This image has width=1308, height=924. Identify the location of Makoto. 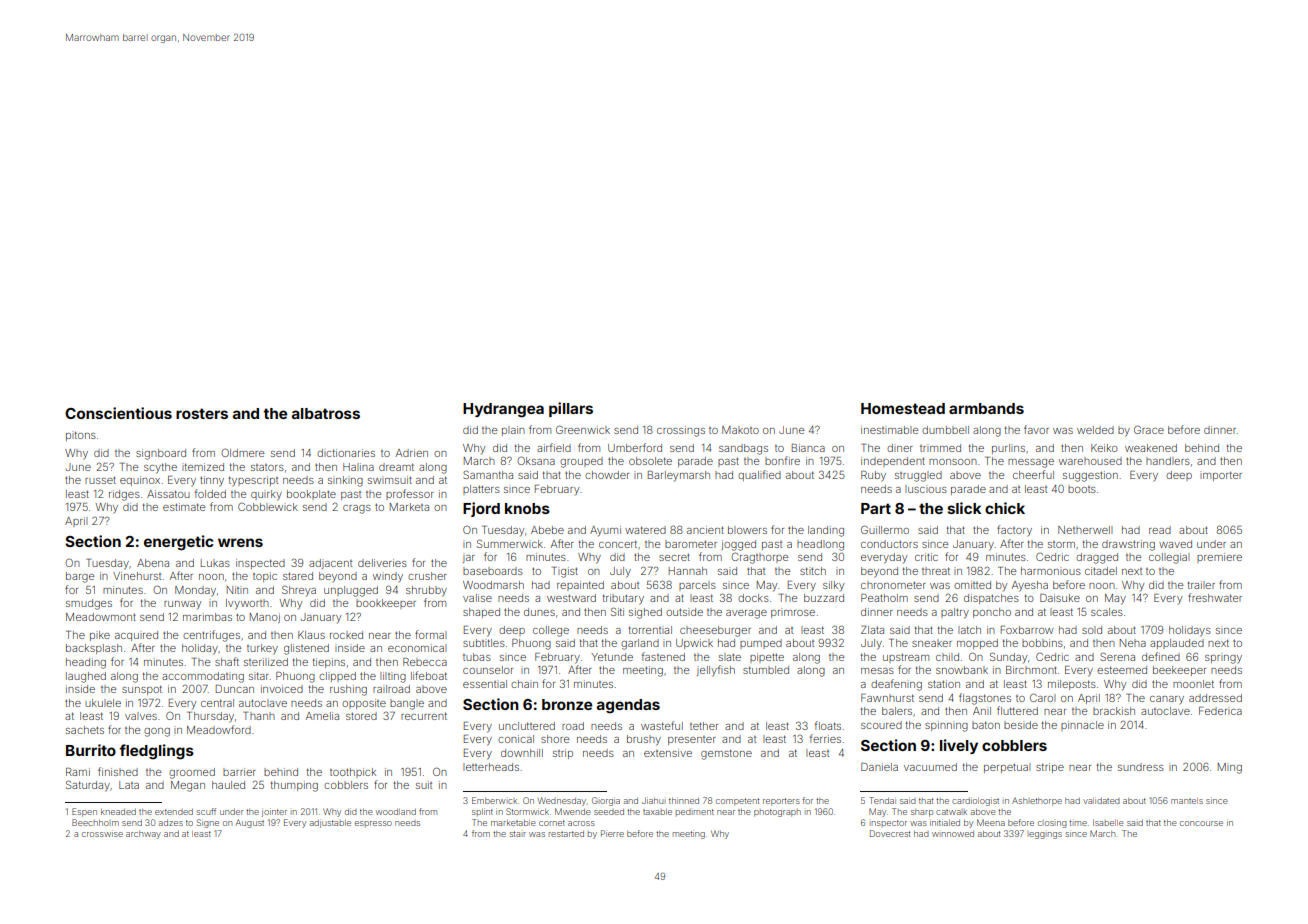
(740, 430).
